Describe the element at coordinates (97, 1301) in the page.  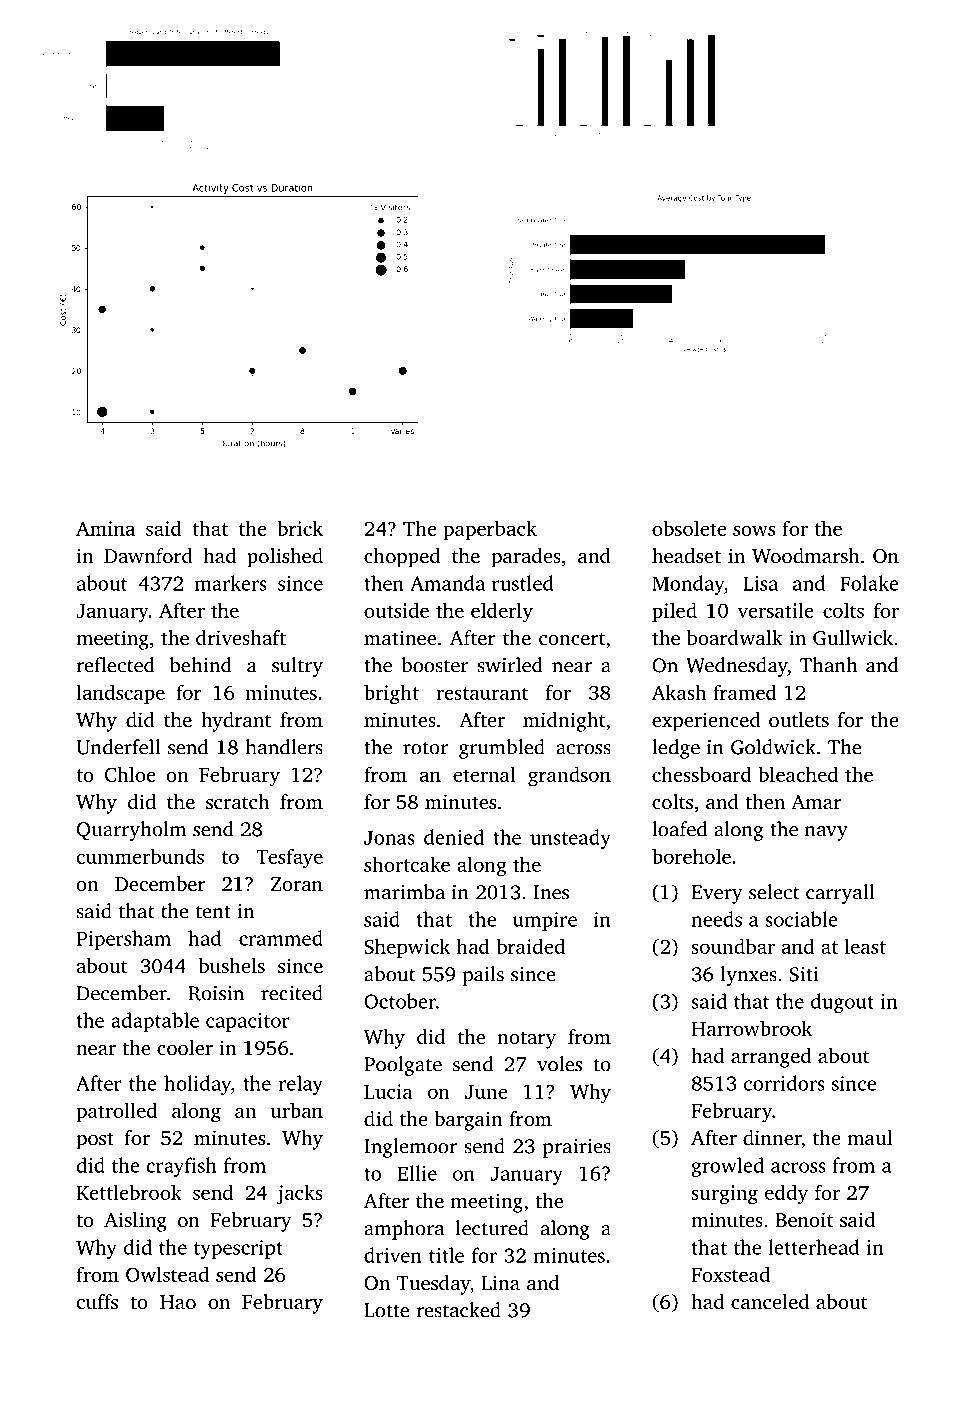
I see `cuffs` at that location.
